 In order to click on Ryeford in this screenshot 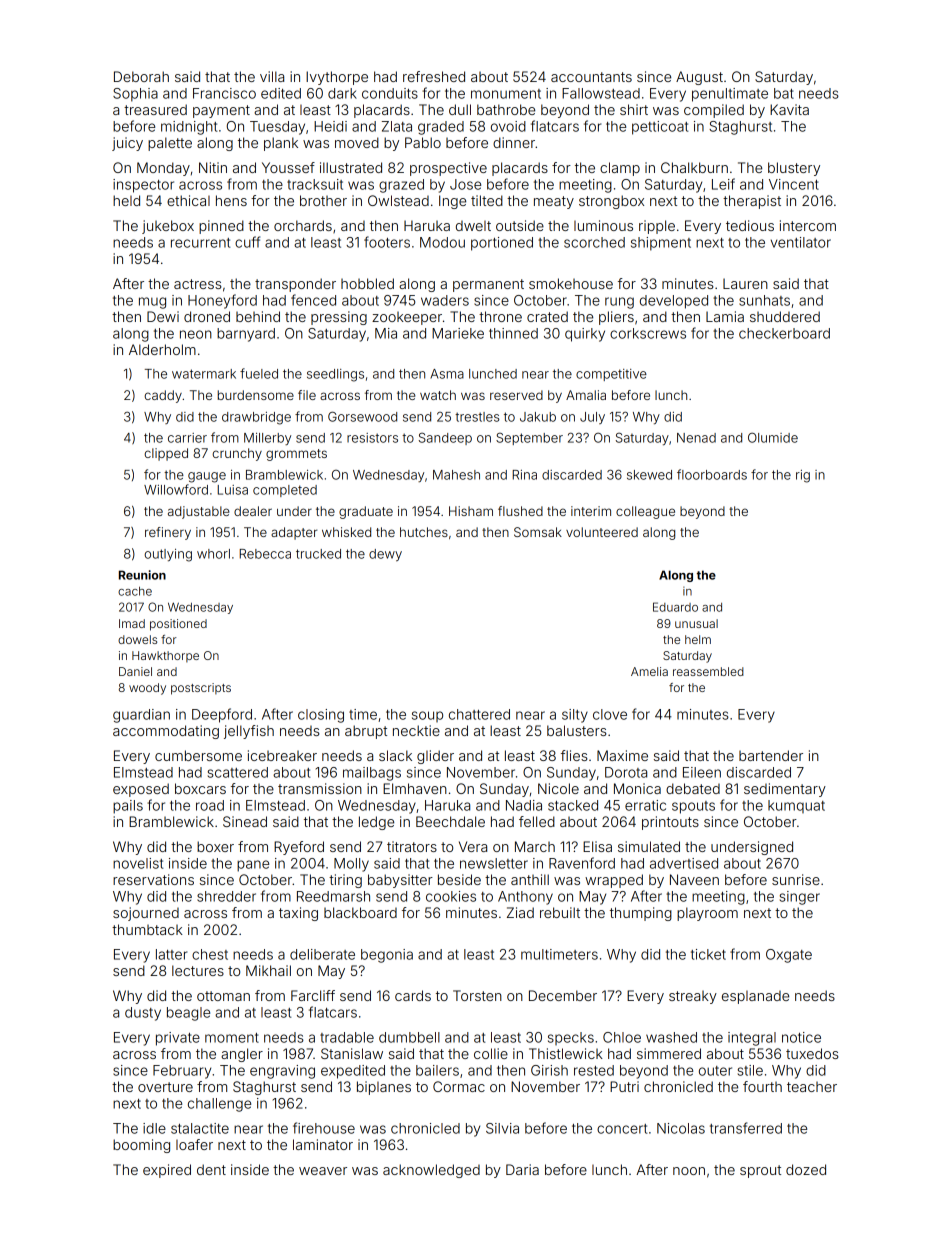, I will do `click(299, 848)`.
